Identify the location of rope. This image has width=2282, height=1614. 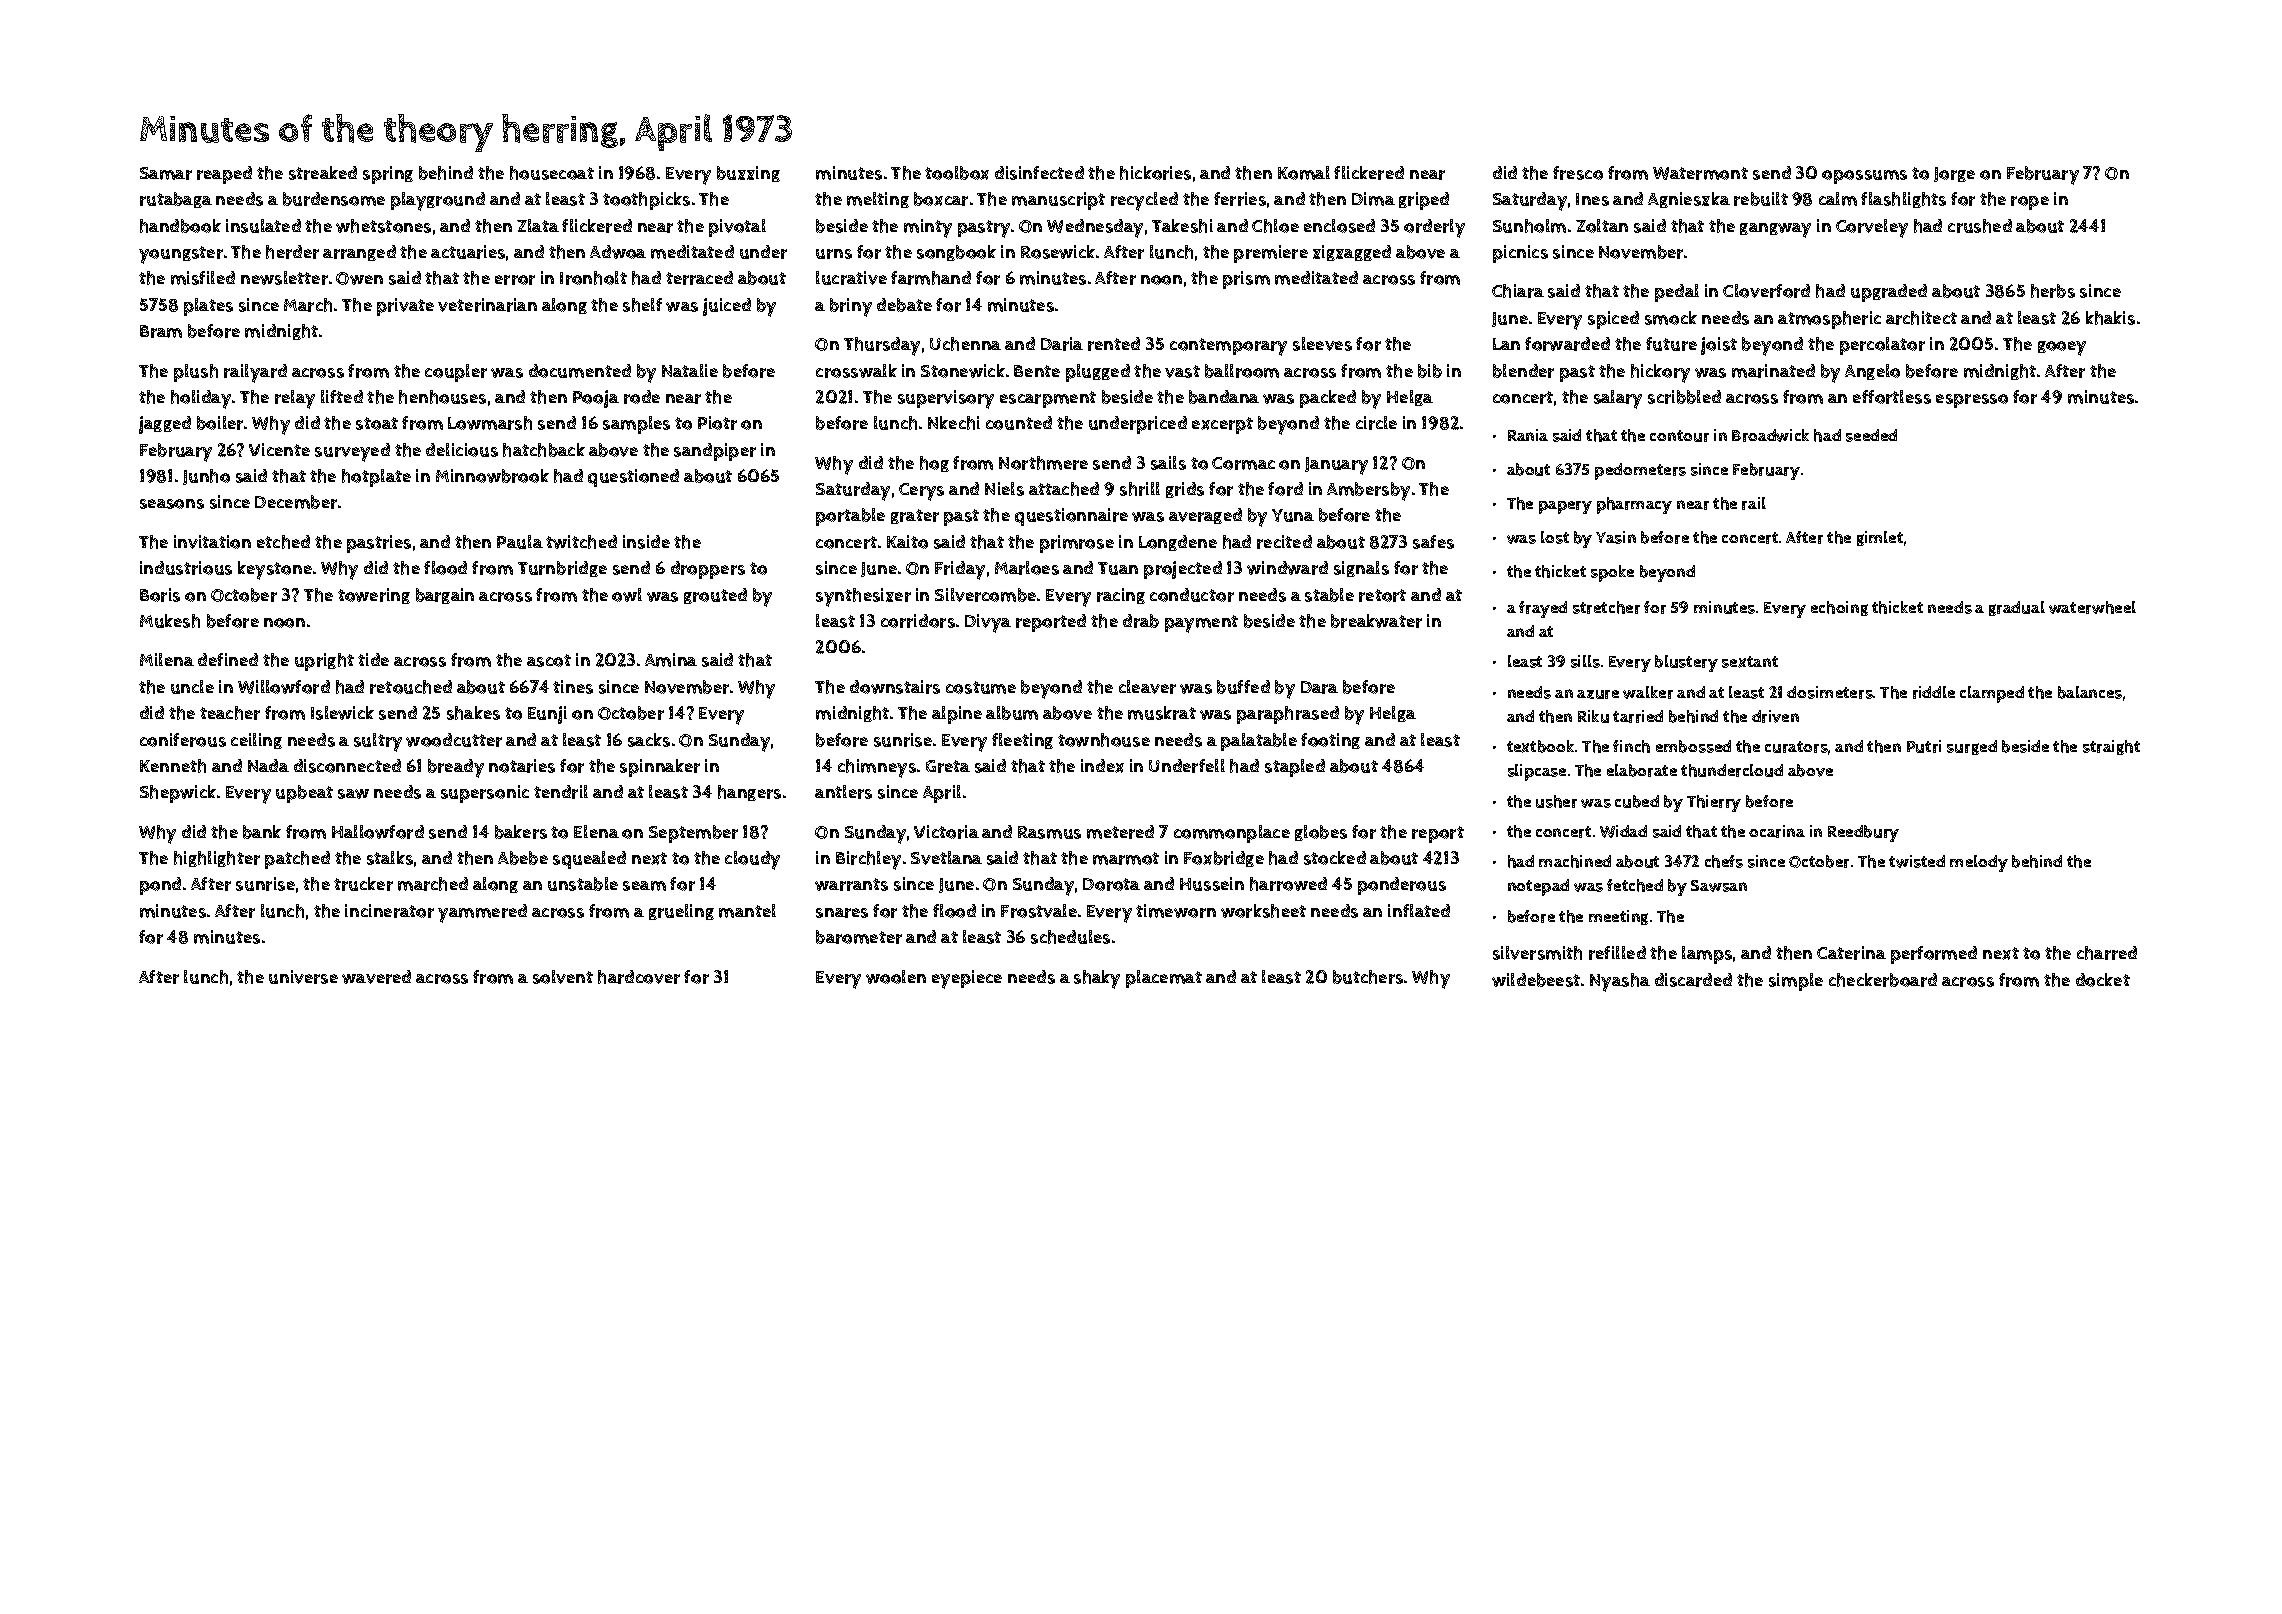
(2030, 203).
